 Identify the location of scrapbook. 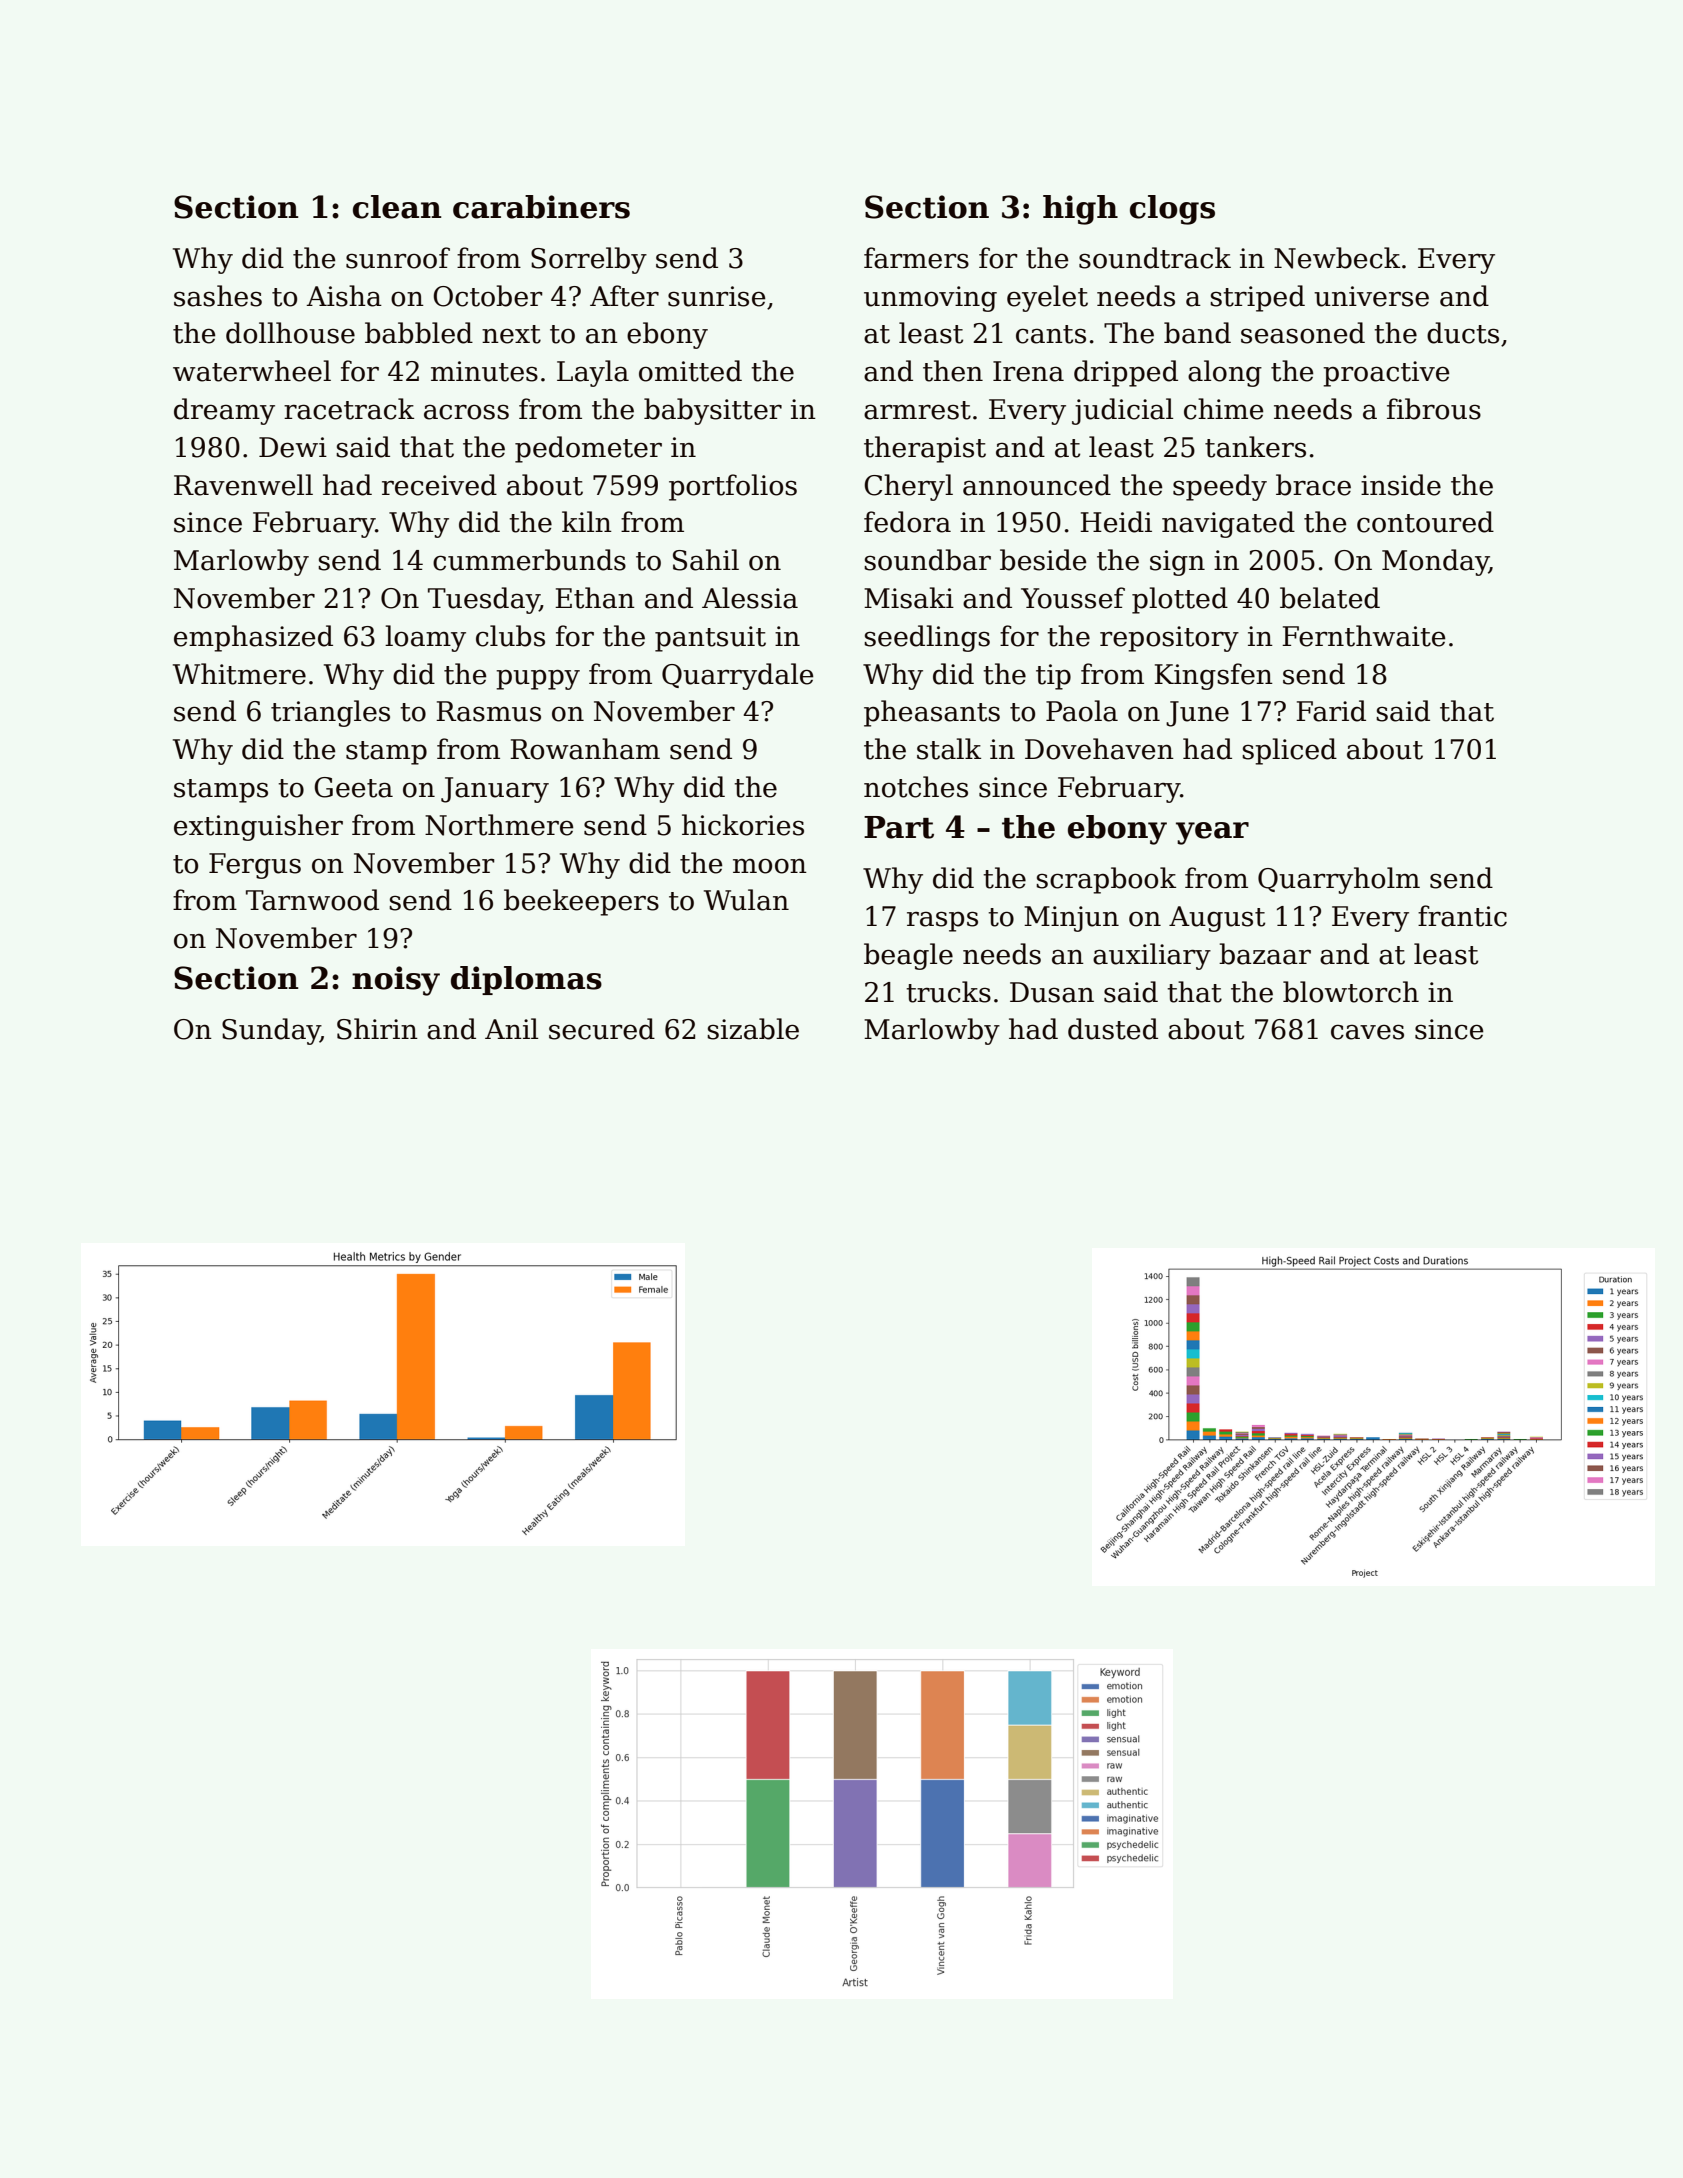
(1106, 880).
